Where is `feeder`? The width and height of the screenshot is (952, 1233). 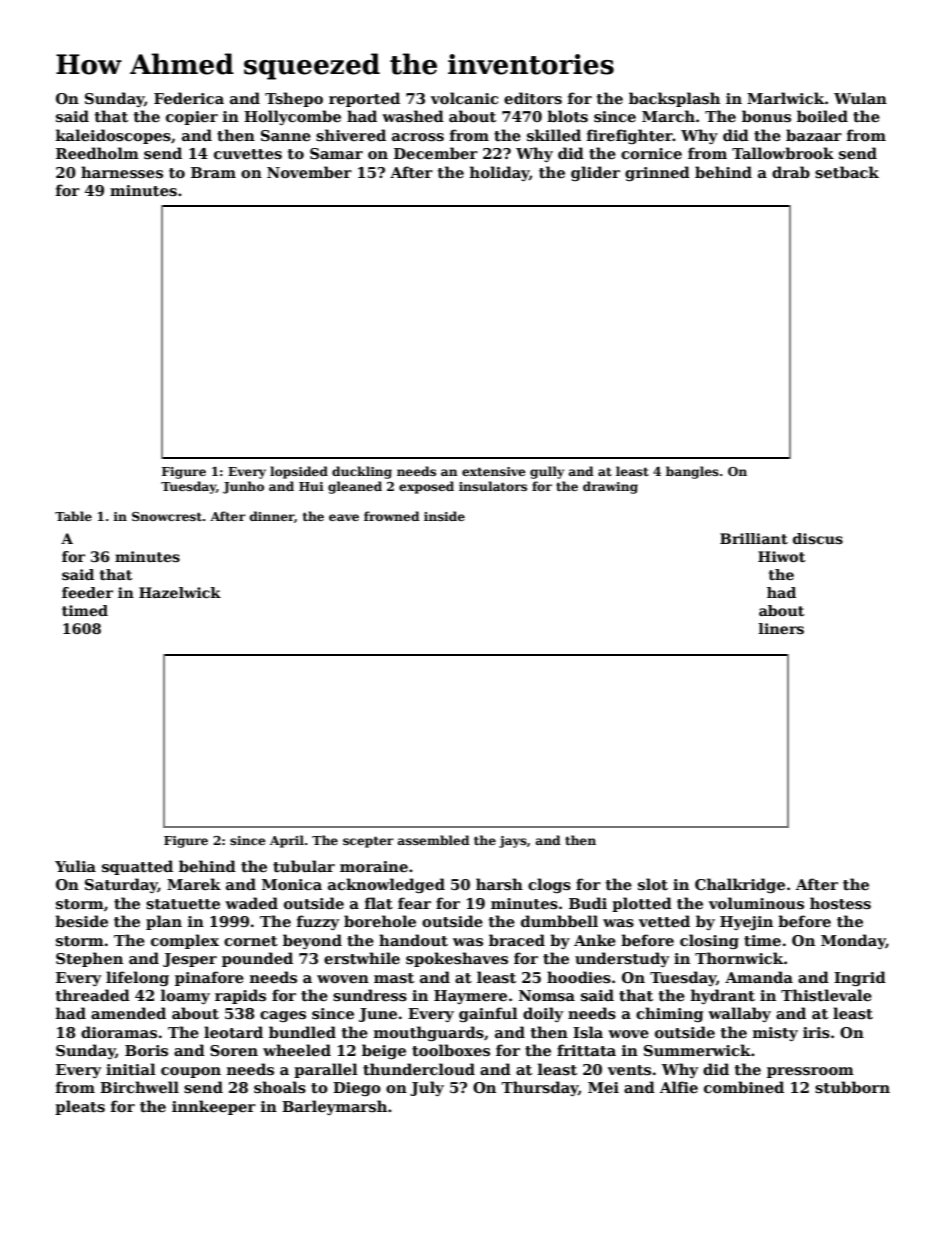
feeder is located at coordinates (87, 592).
